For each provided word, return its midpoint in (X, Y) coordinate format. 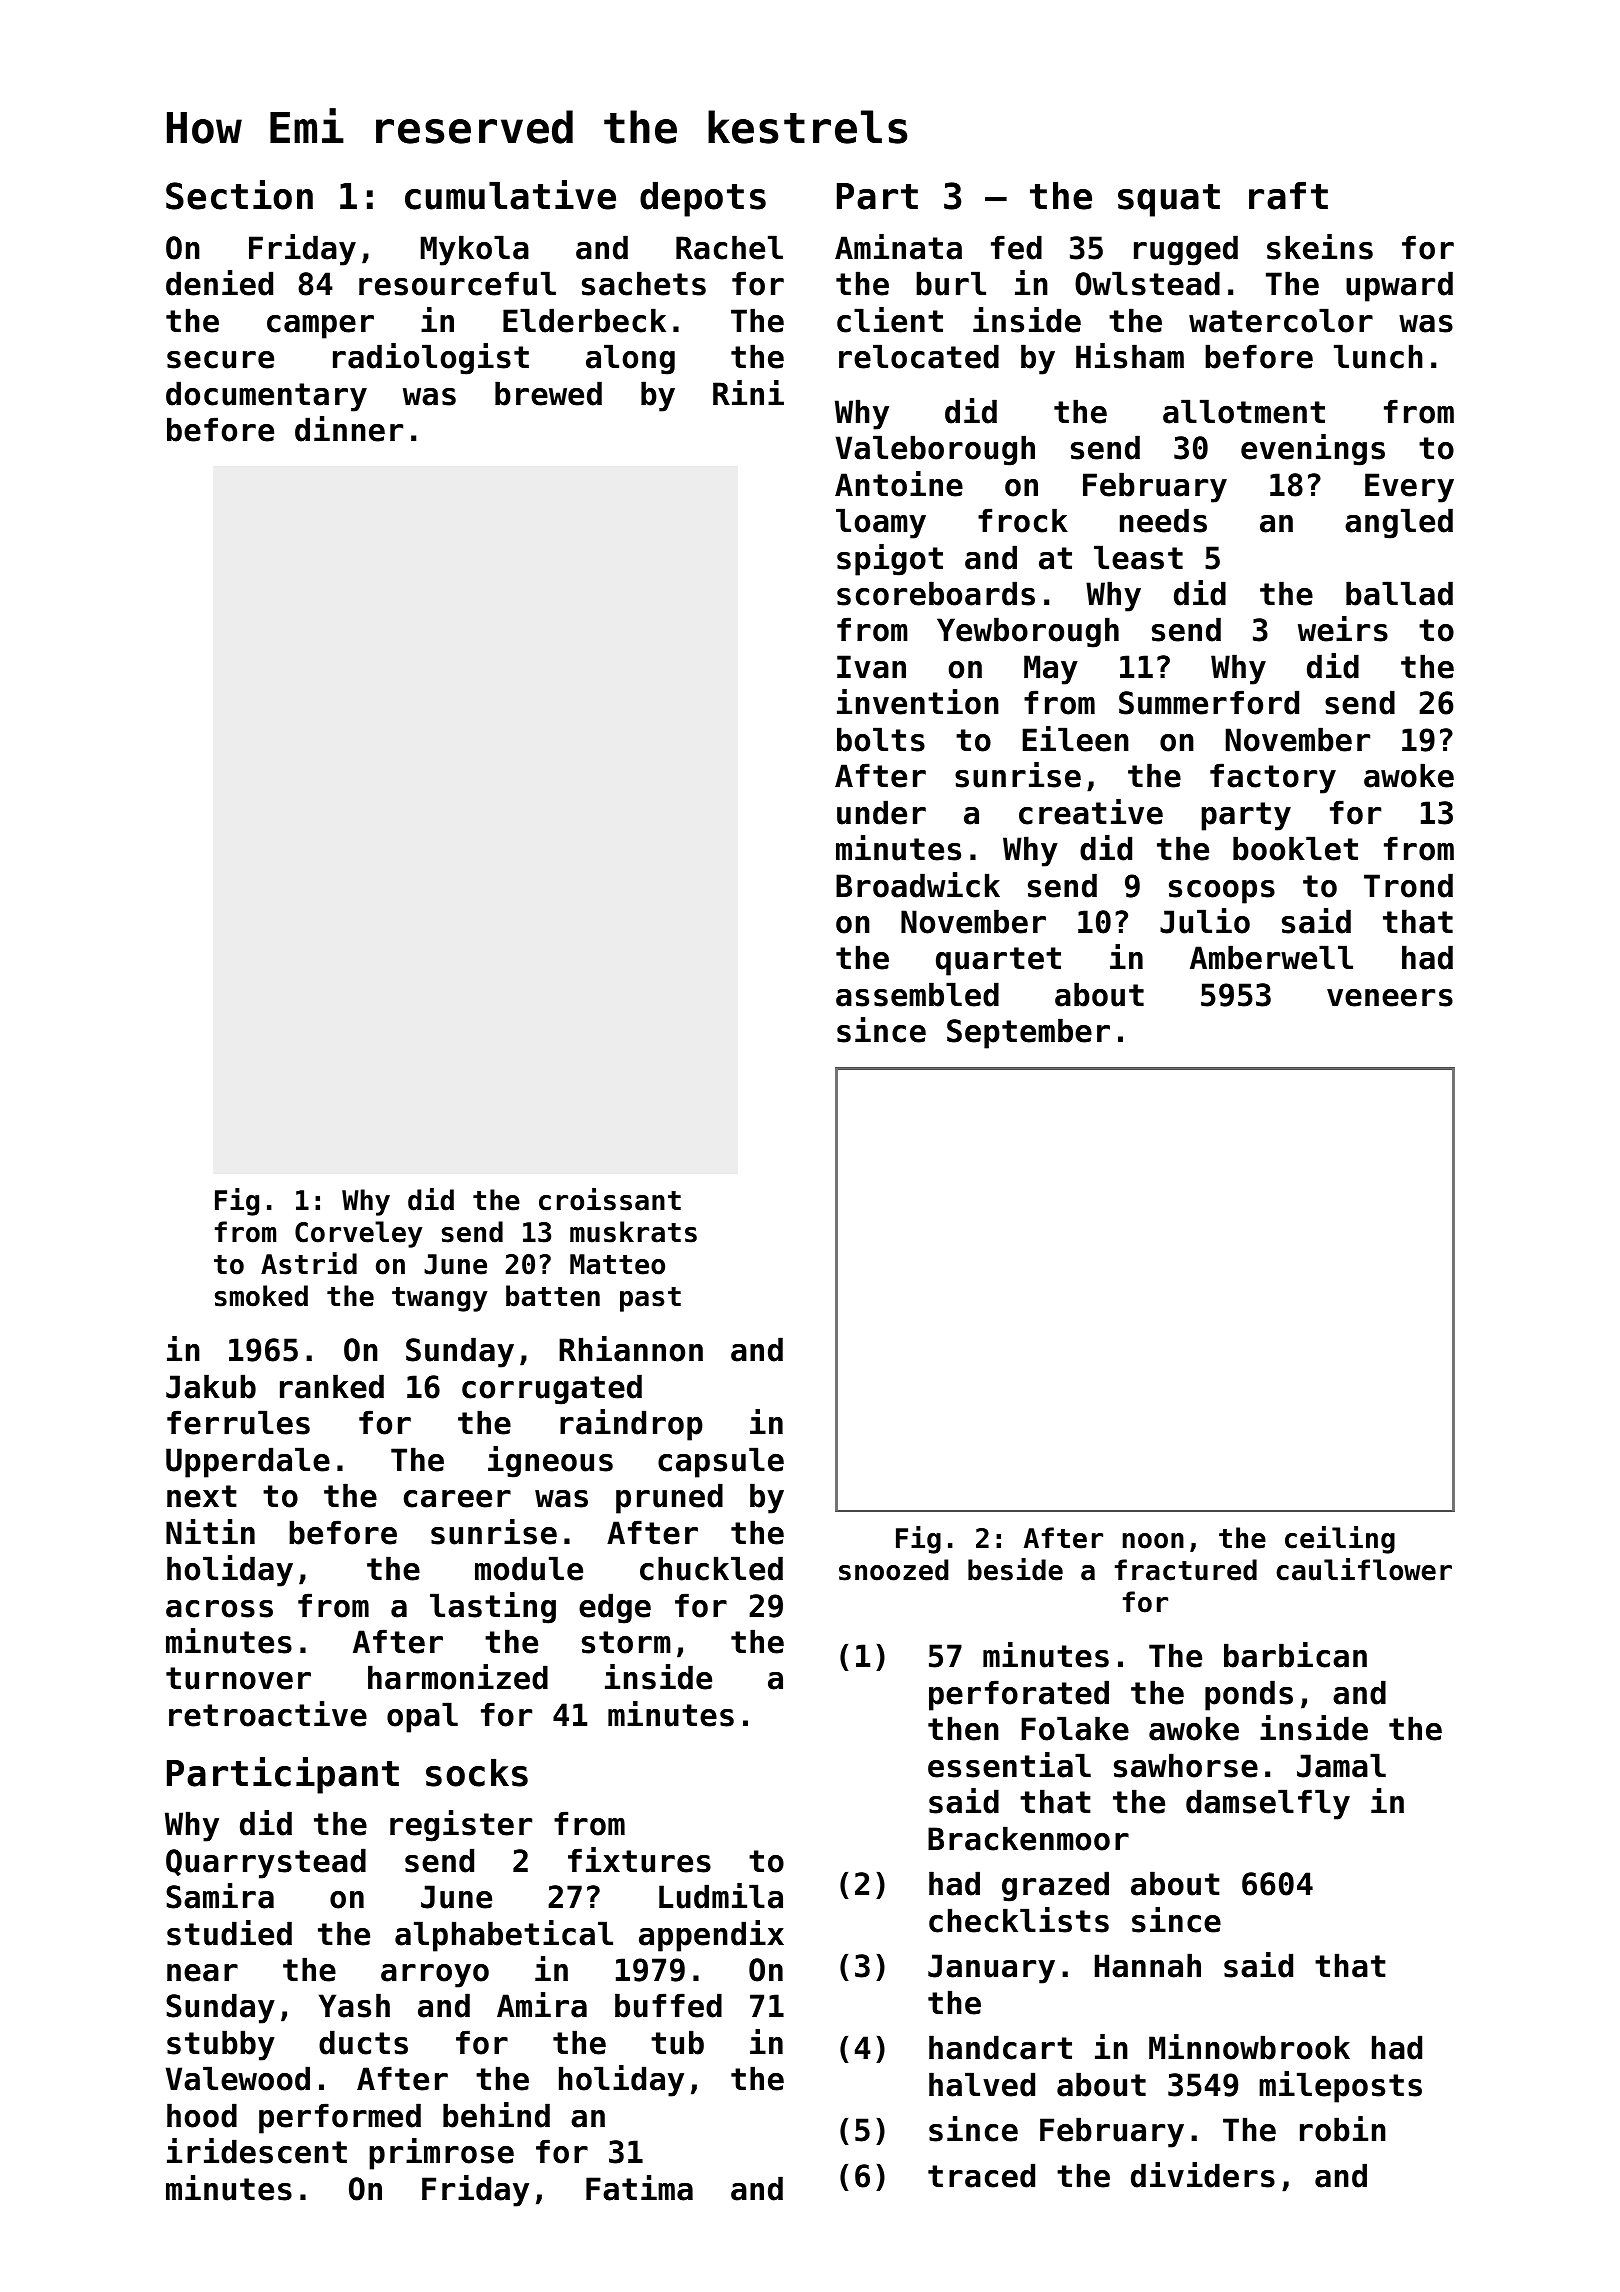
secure (220, 360)
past (650, 1299)
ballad (1399, 593)
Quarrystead (266, 1863)
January (991, 1969)
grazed (1055, 1886)
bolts (881, 739)
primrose (441, 2154)
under (881, 812)
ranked (332, 1386)
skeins (1320, 247)
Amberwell (1271, 957)
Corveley (358, 1234)
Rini (748, 392)
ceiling (1340, 1540)
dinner (349, 429)
